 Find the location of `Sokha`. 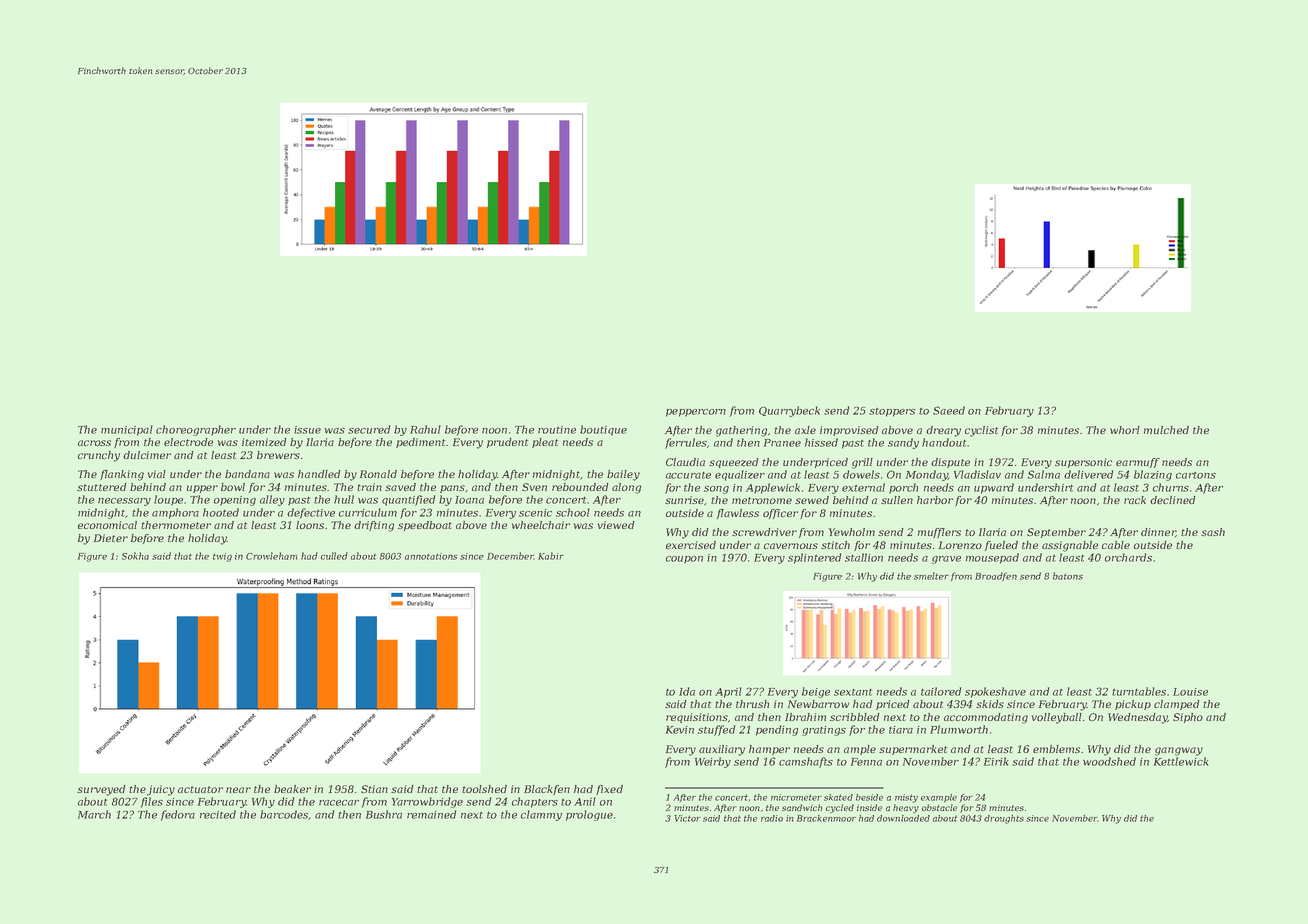

Sokha is located at coordinates (135, 556).
